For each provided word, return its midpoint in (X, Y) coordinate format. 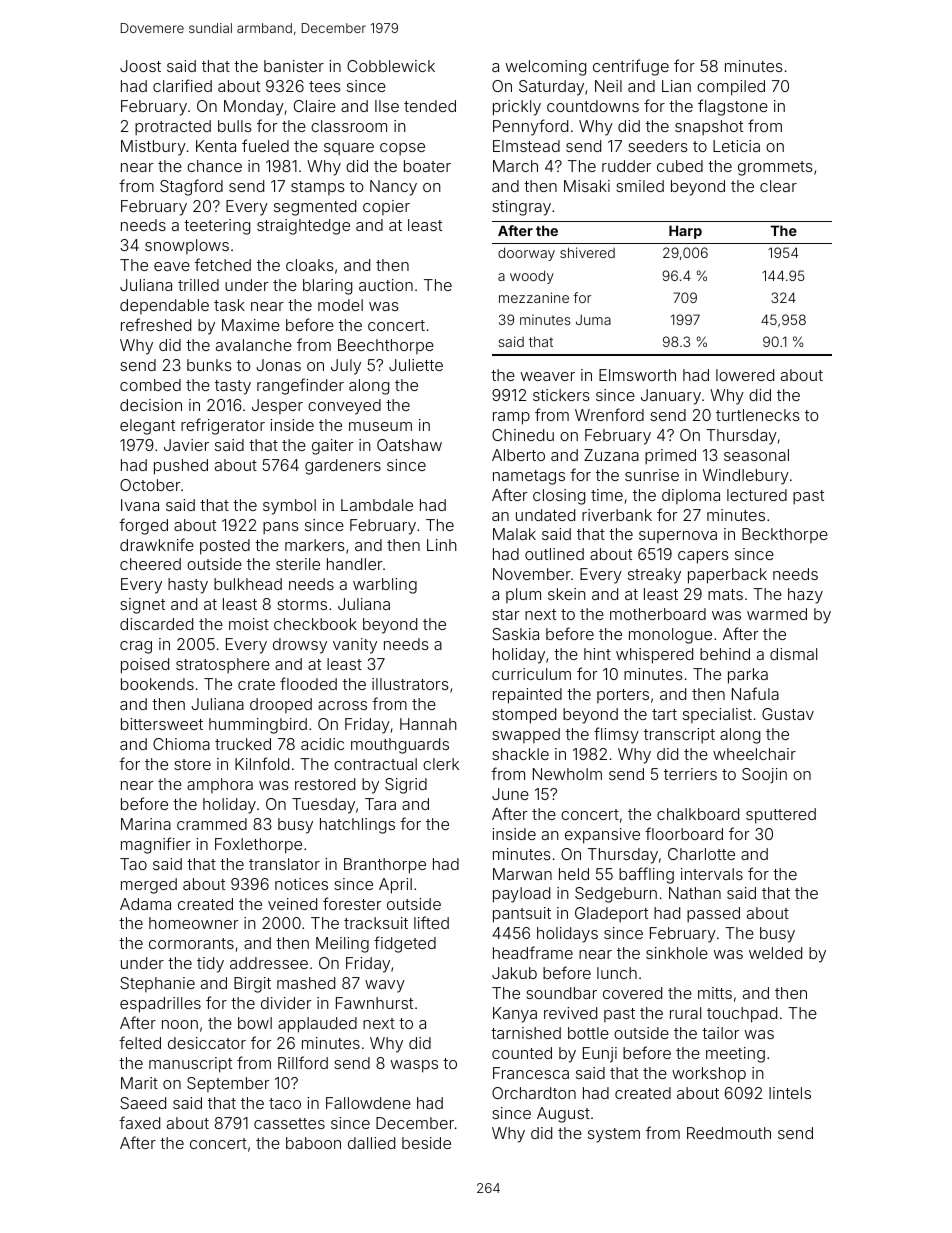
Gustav (788, 714)
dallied (371, 1143)
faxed (139, 1122)
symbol (289, 507)
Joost (140, 66)
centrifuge (631, 67)
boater (427, 166)
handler (354, 564)
